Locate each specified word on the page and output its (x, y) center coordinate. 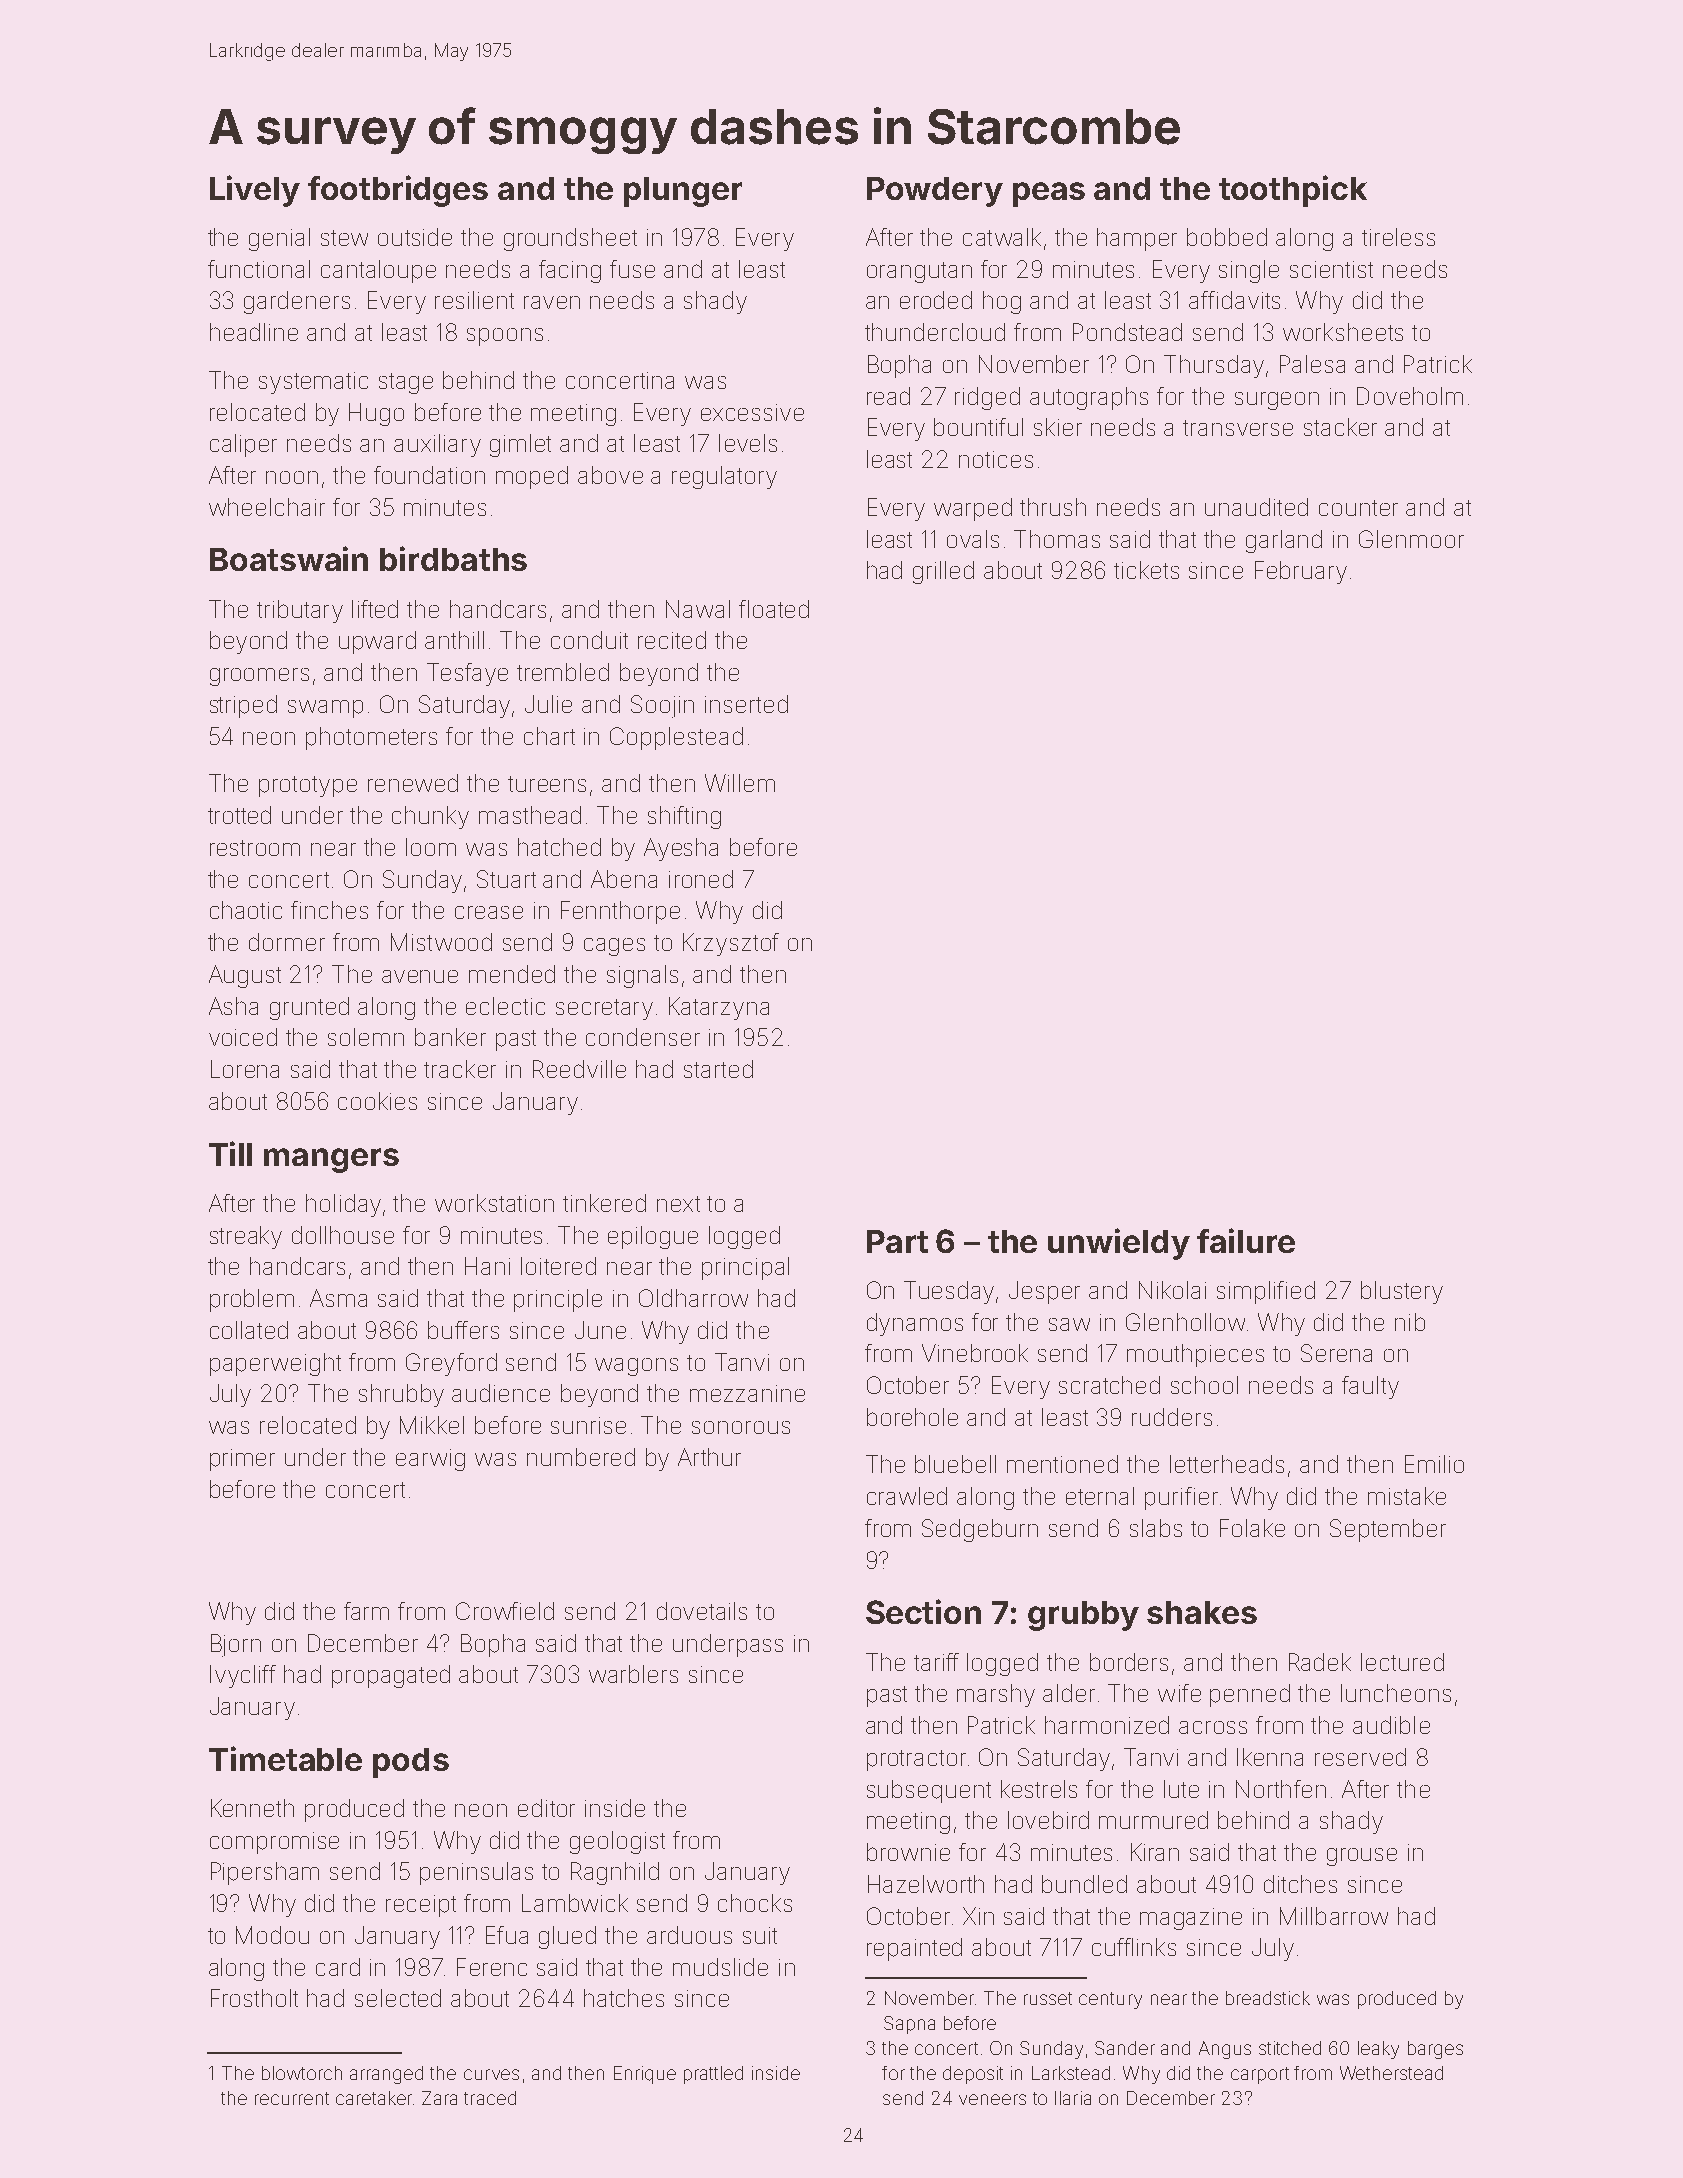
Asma (338, 1298)
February (1301, 572)
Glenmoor (1411, 539)
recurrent (292, 2098)
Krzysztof (731, 944)
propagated (391, 1676)
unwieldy (1119, 1244)
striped (243, 706)
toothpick (1293, 191)
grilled (943, 572)
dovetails (702, 1611)
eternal (1100, 1496)
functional (259, 269)
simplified (1266, 1292)
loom (431, 847)
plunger (683, 192)
